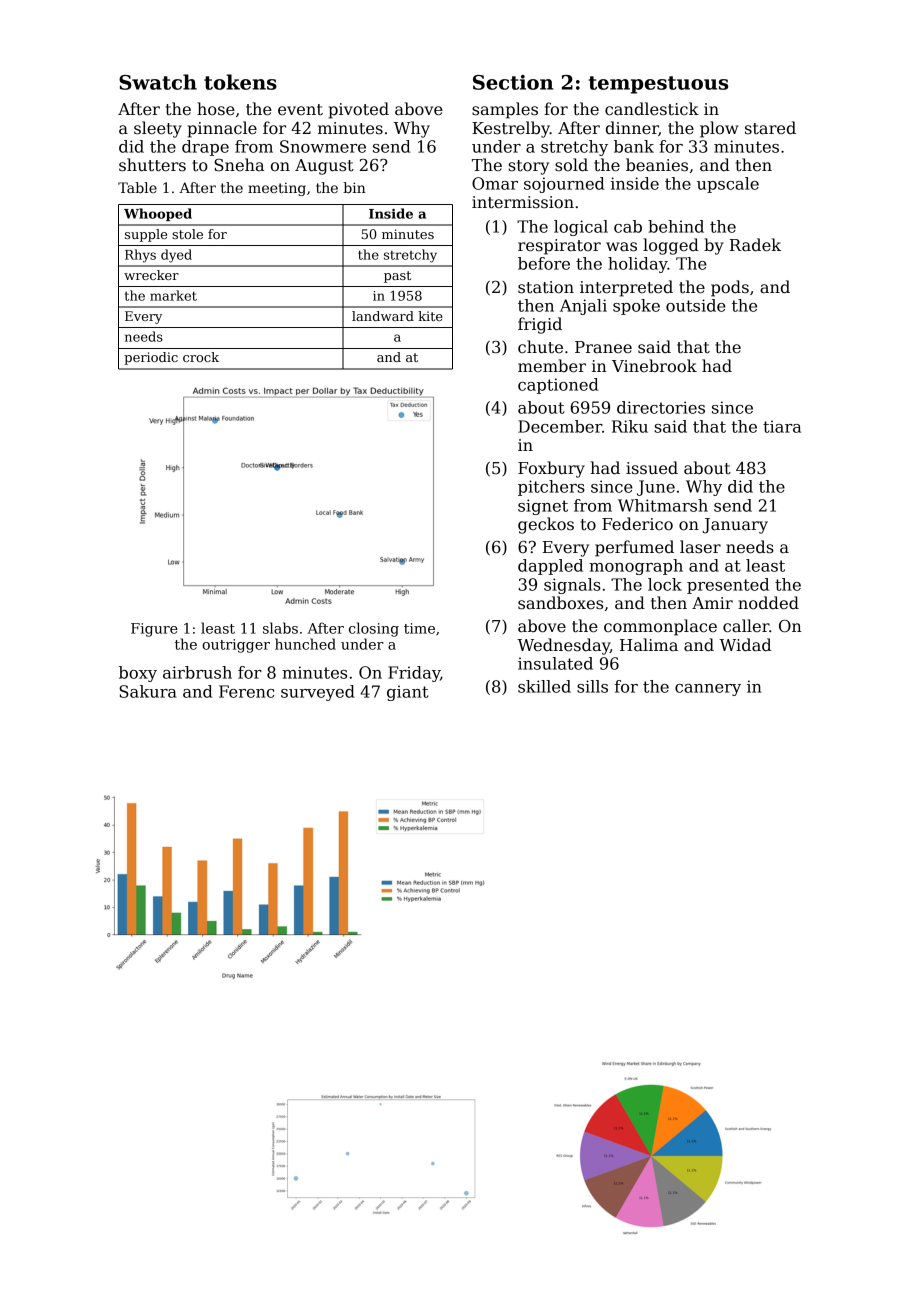  What do you see at coordinates (658, 85) in the screenshot?
I see `tempestuous` at bounding box center [658, 85].
